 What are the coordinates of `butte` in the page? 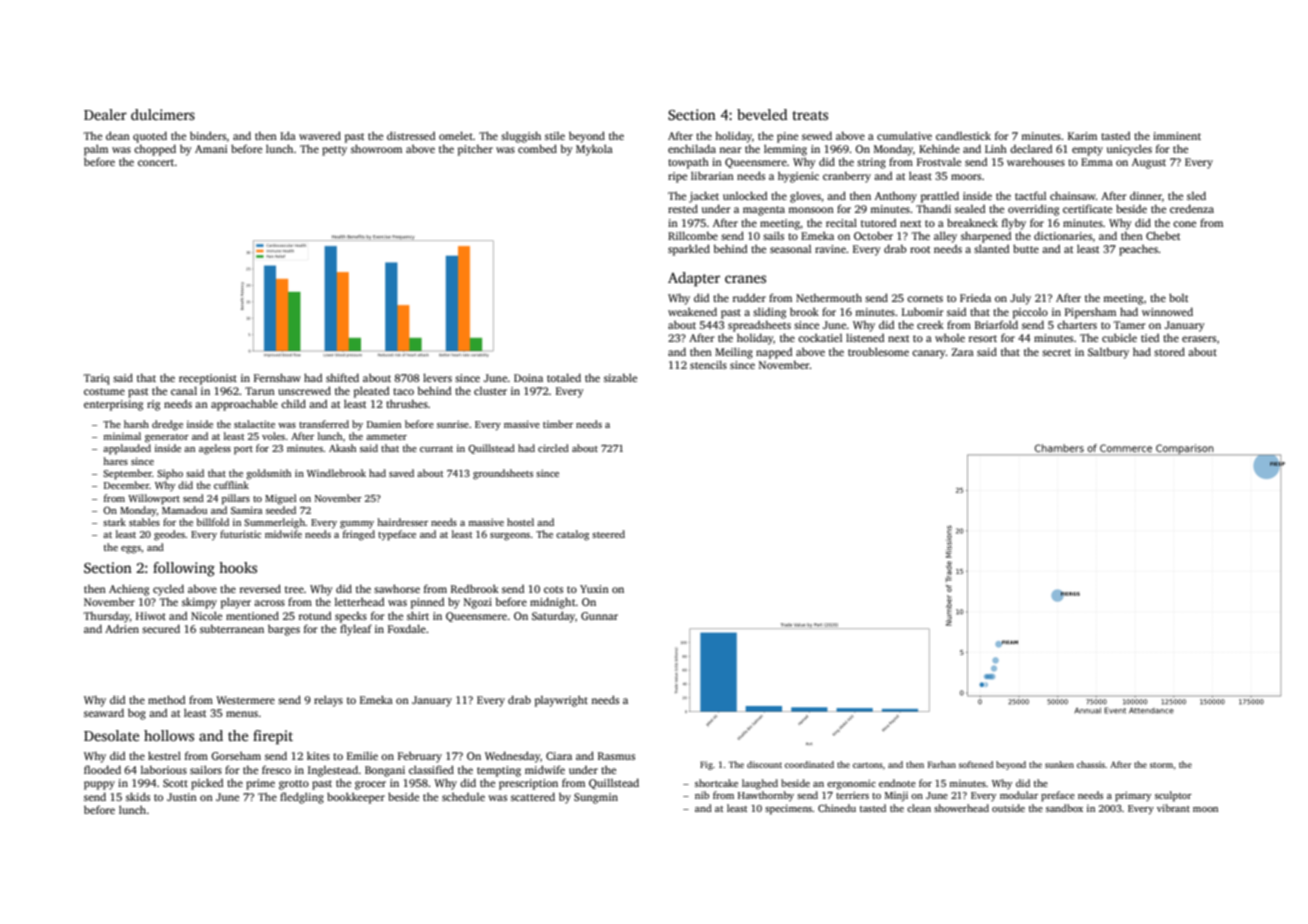 It's located at (1026, 248).
